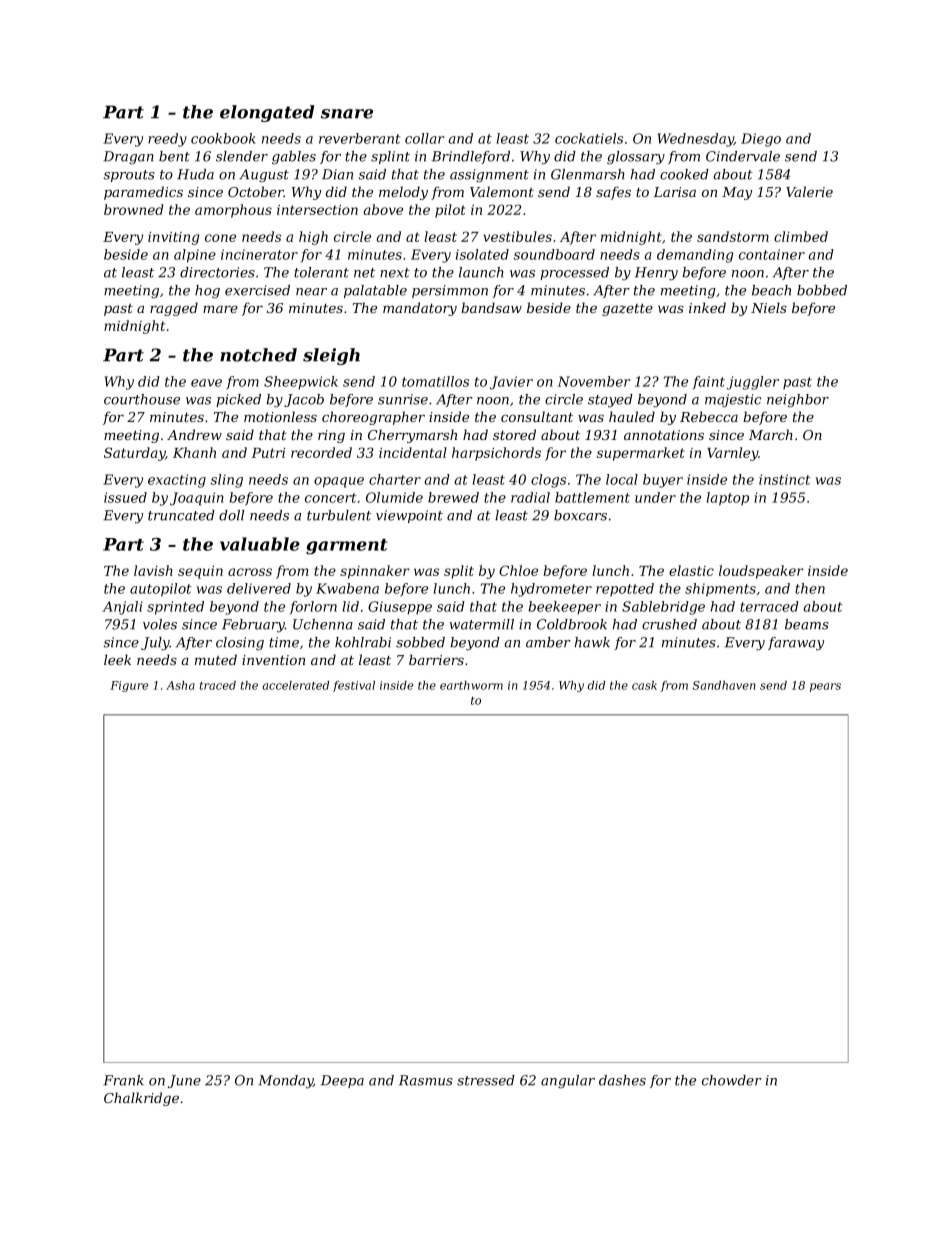 The height and width of the screenshot is (1233, 952). What do you see at coordinates (133, 209) in the screenshot?
I see `browned` at bounding box center [133, 209].
